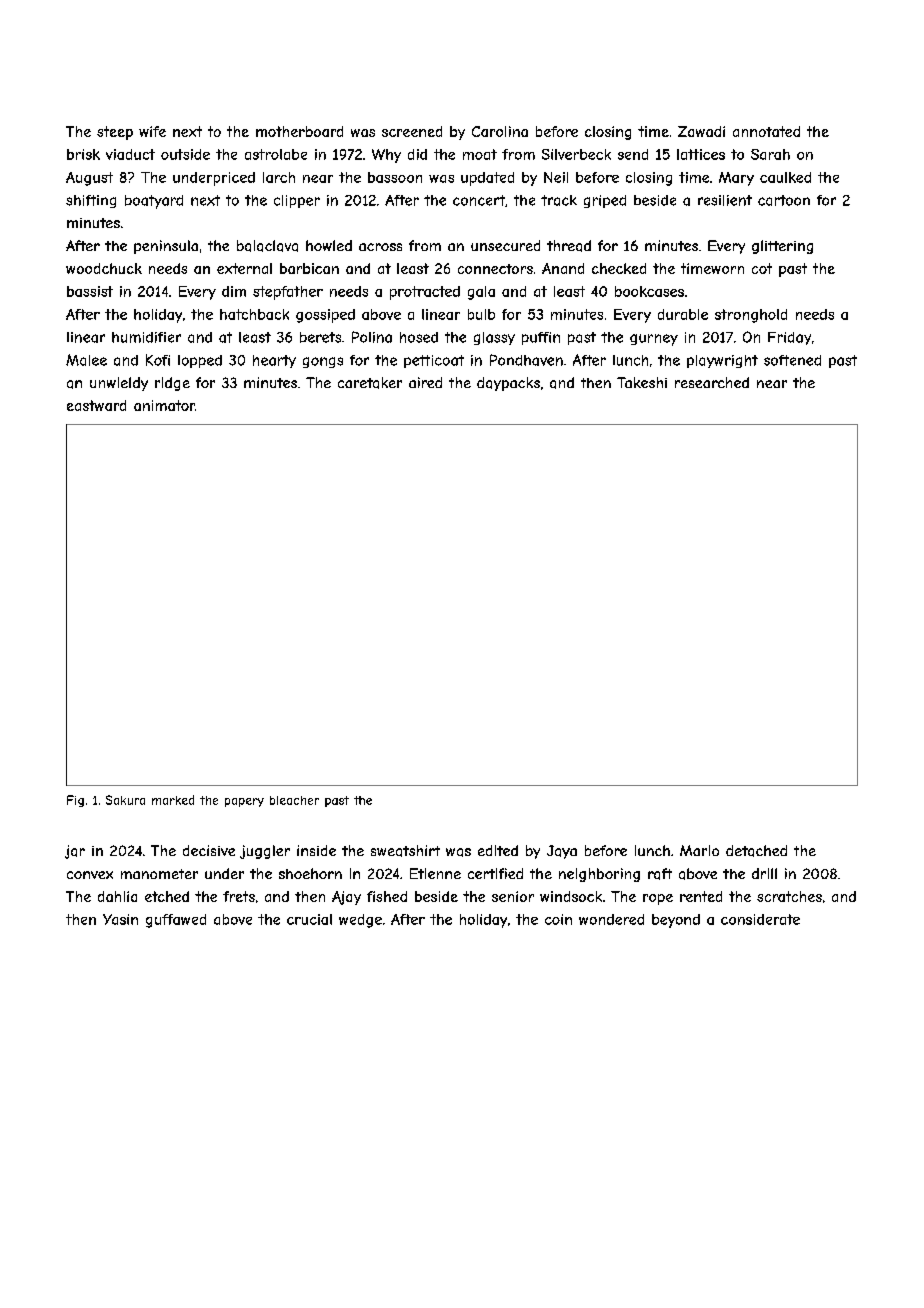 This page has width=924, height=1308. Describe the element at coordinates (562, 852) in the page. I see `Jaya` at that location.
